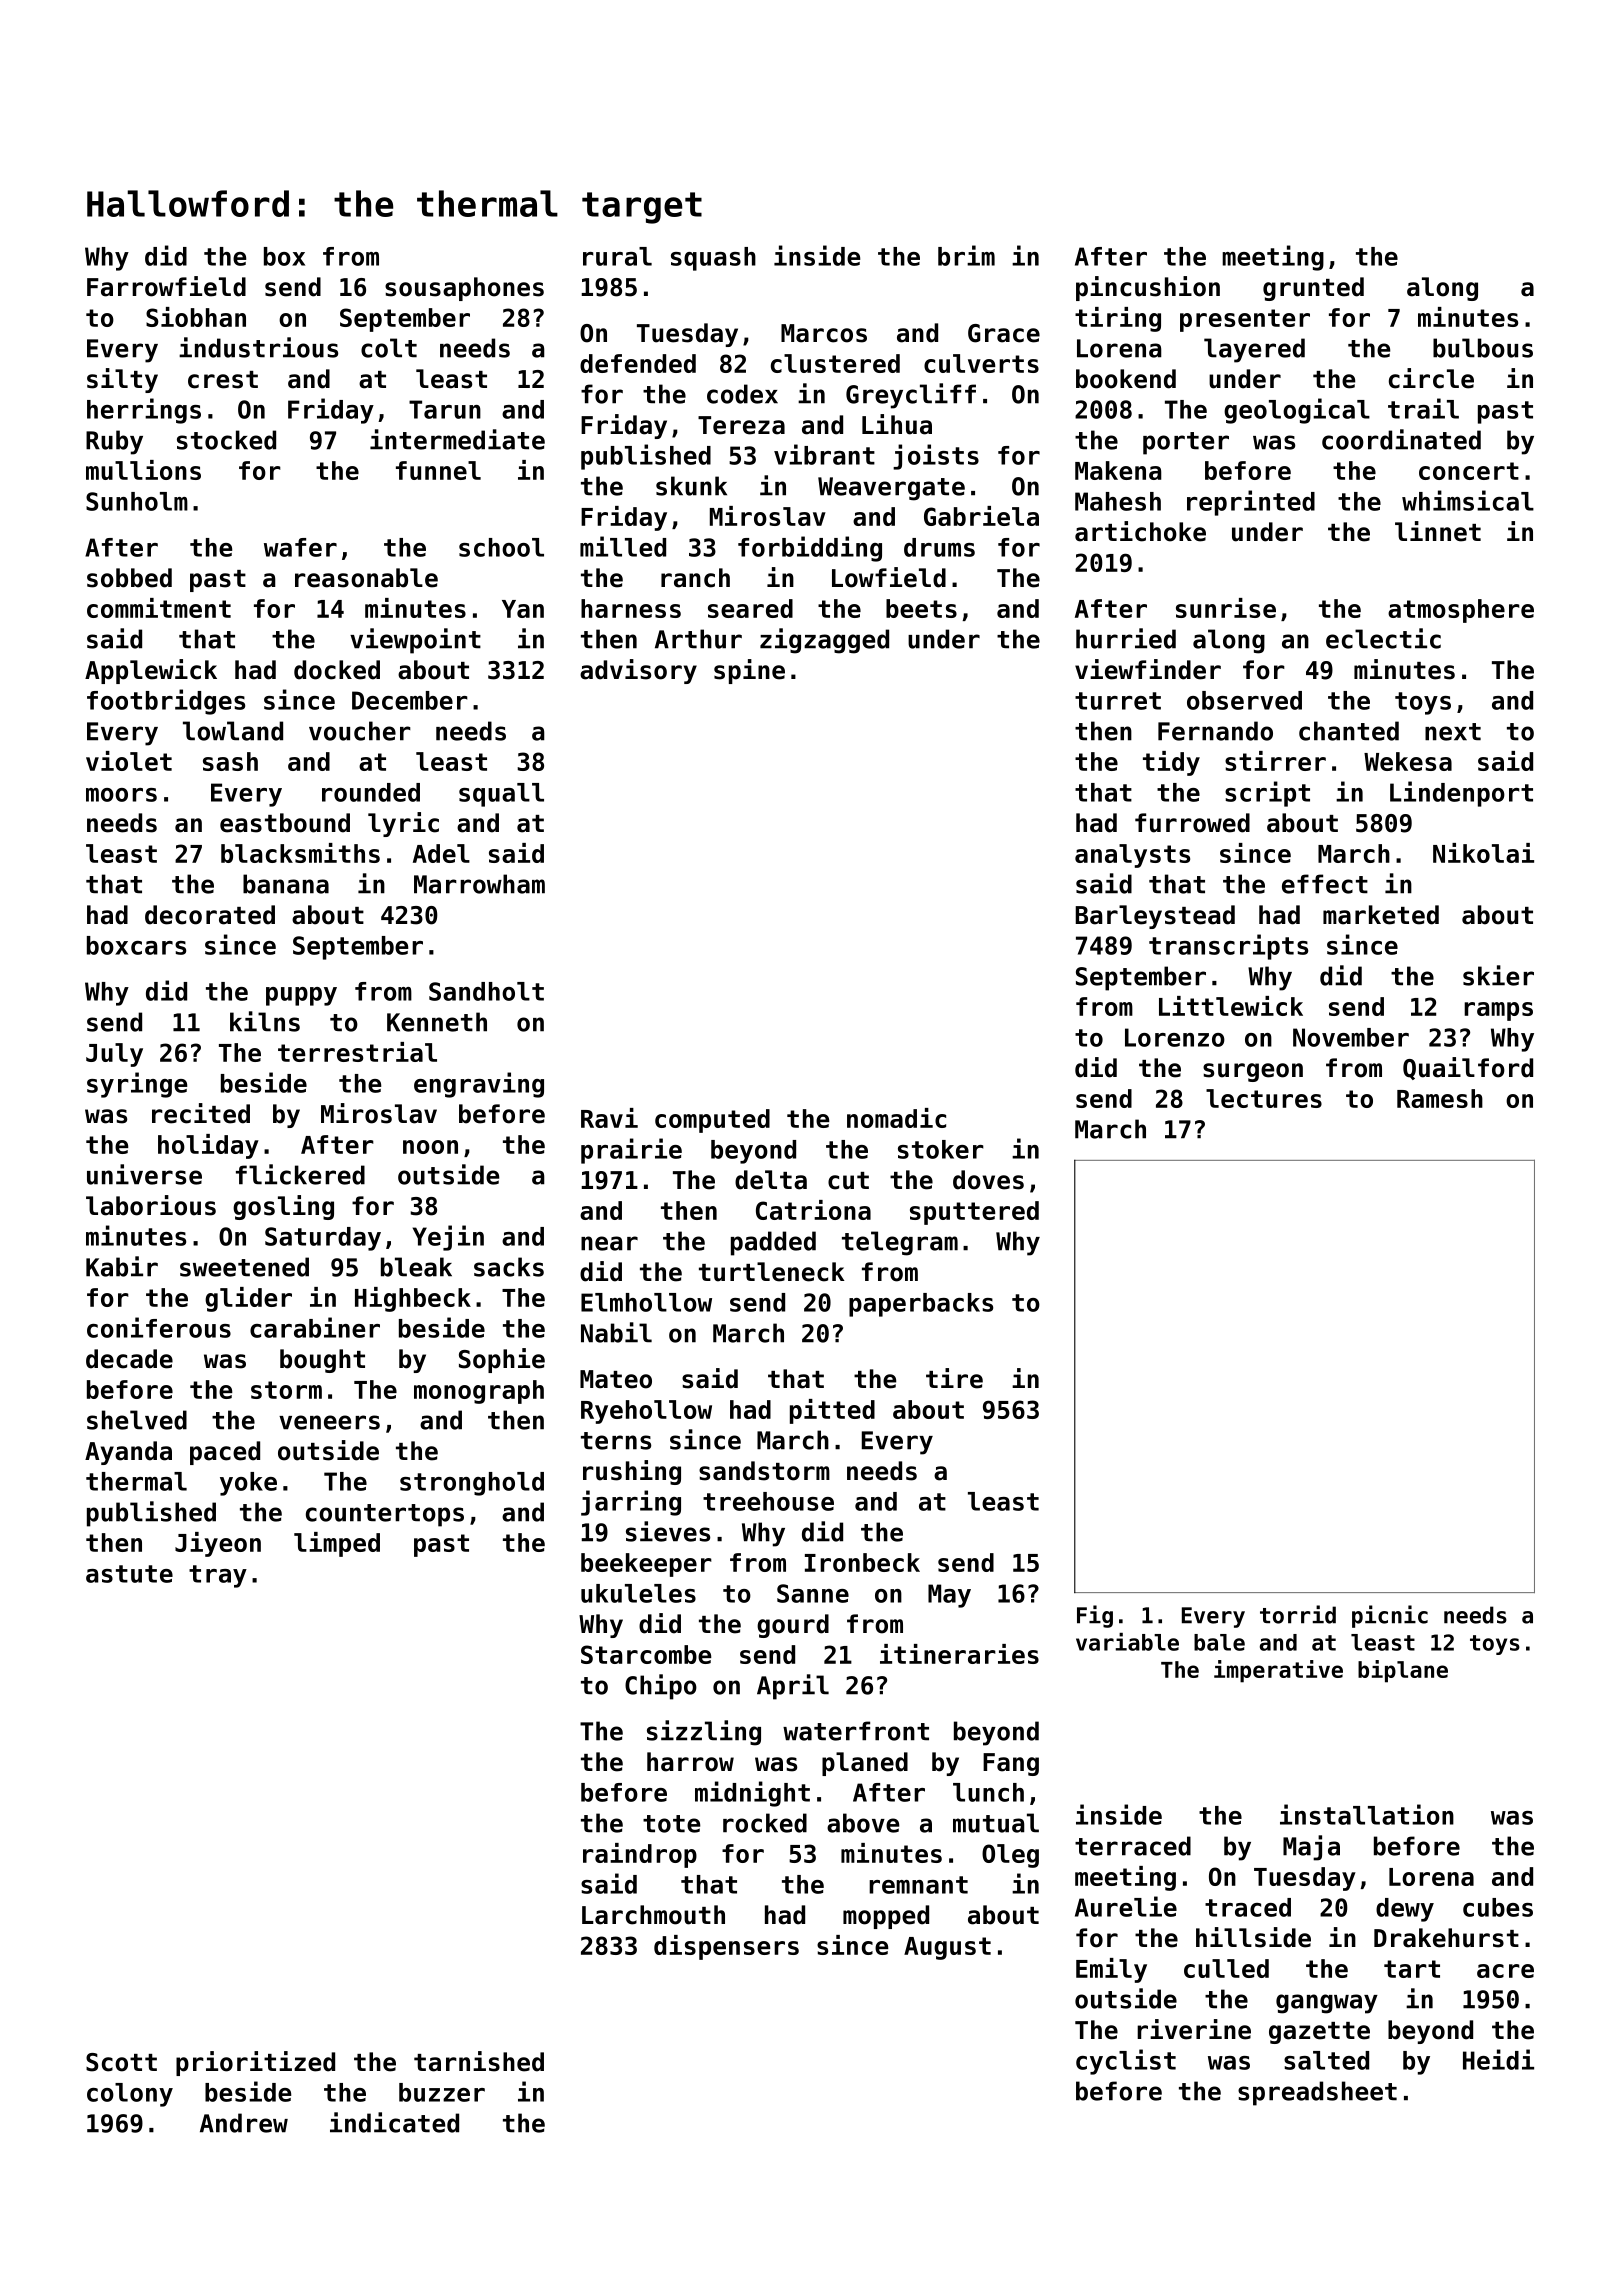 The height and width of the screenshot is (2292, 1620). I want to click on brim, so click(966, 255).
